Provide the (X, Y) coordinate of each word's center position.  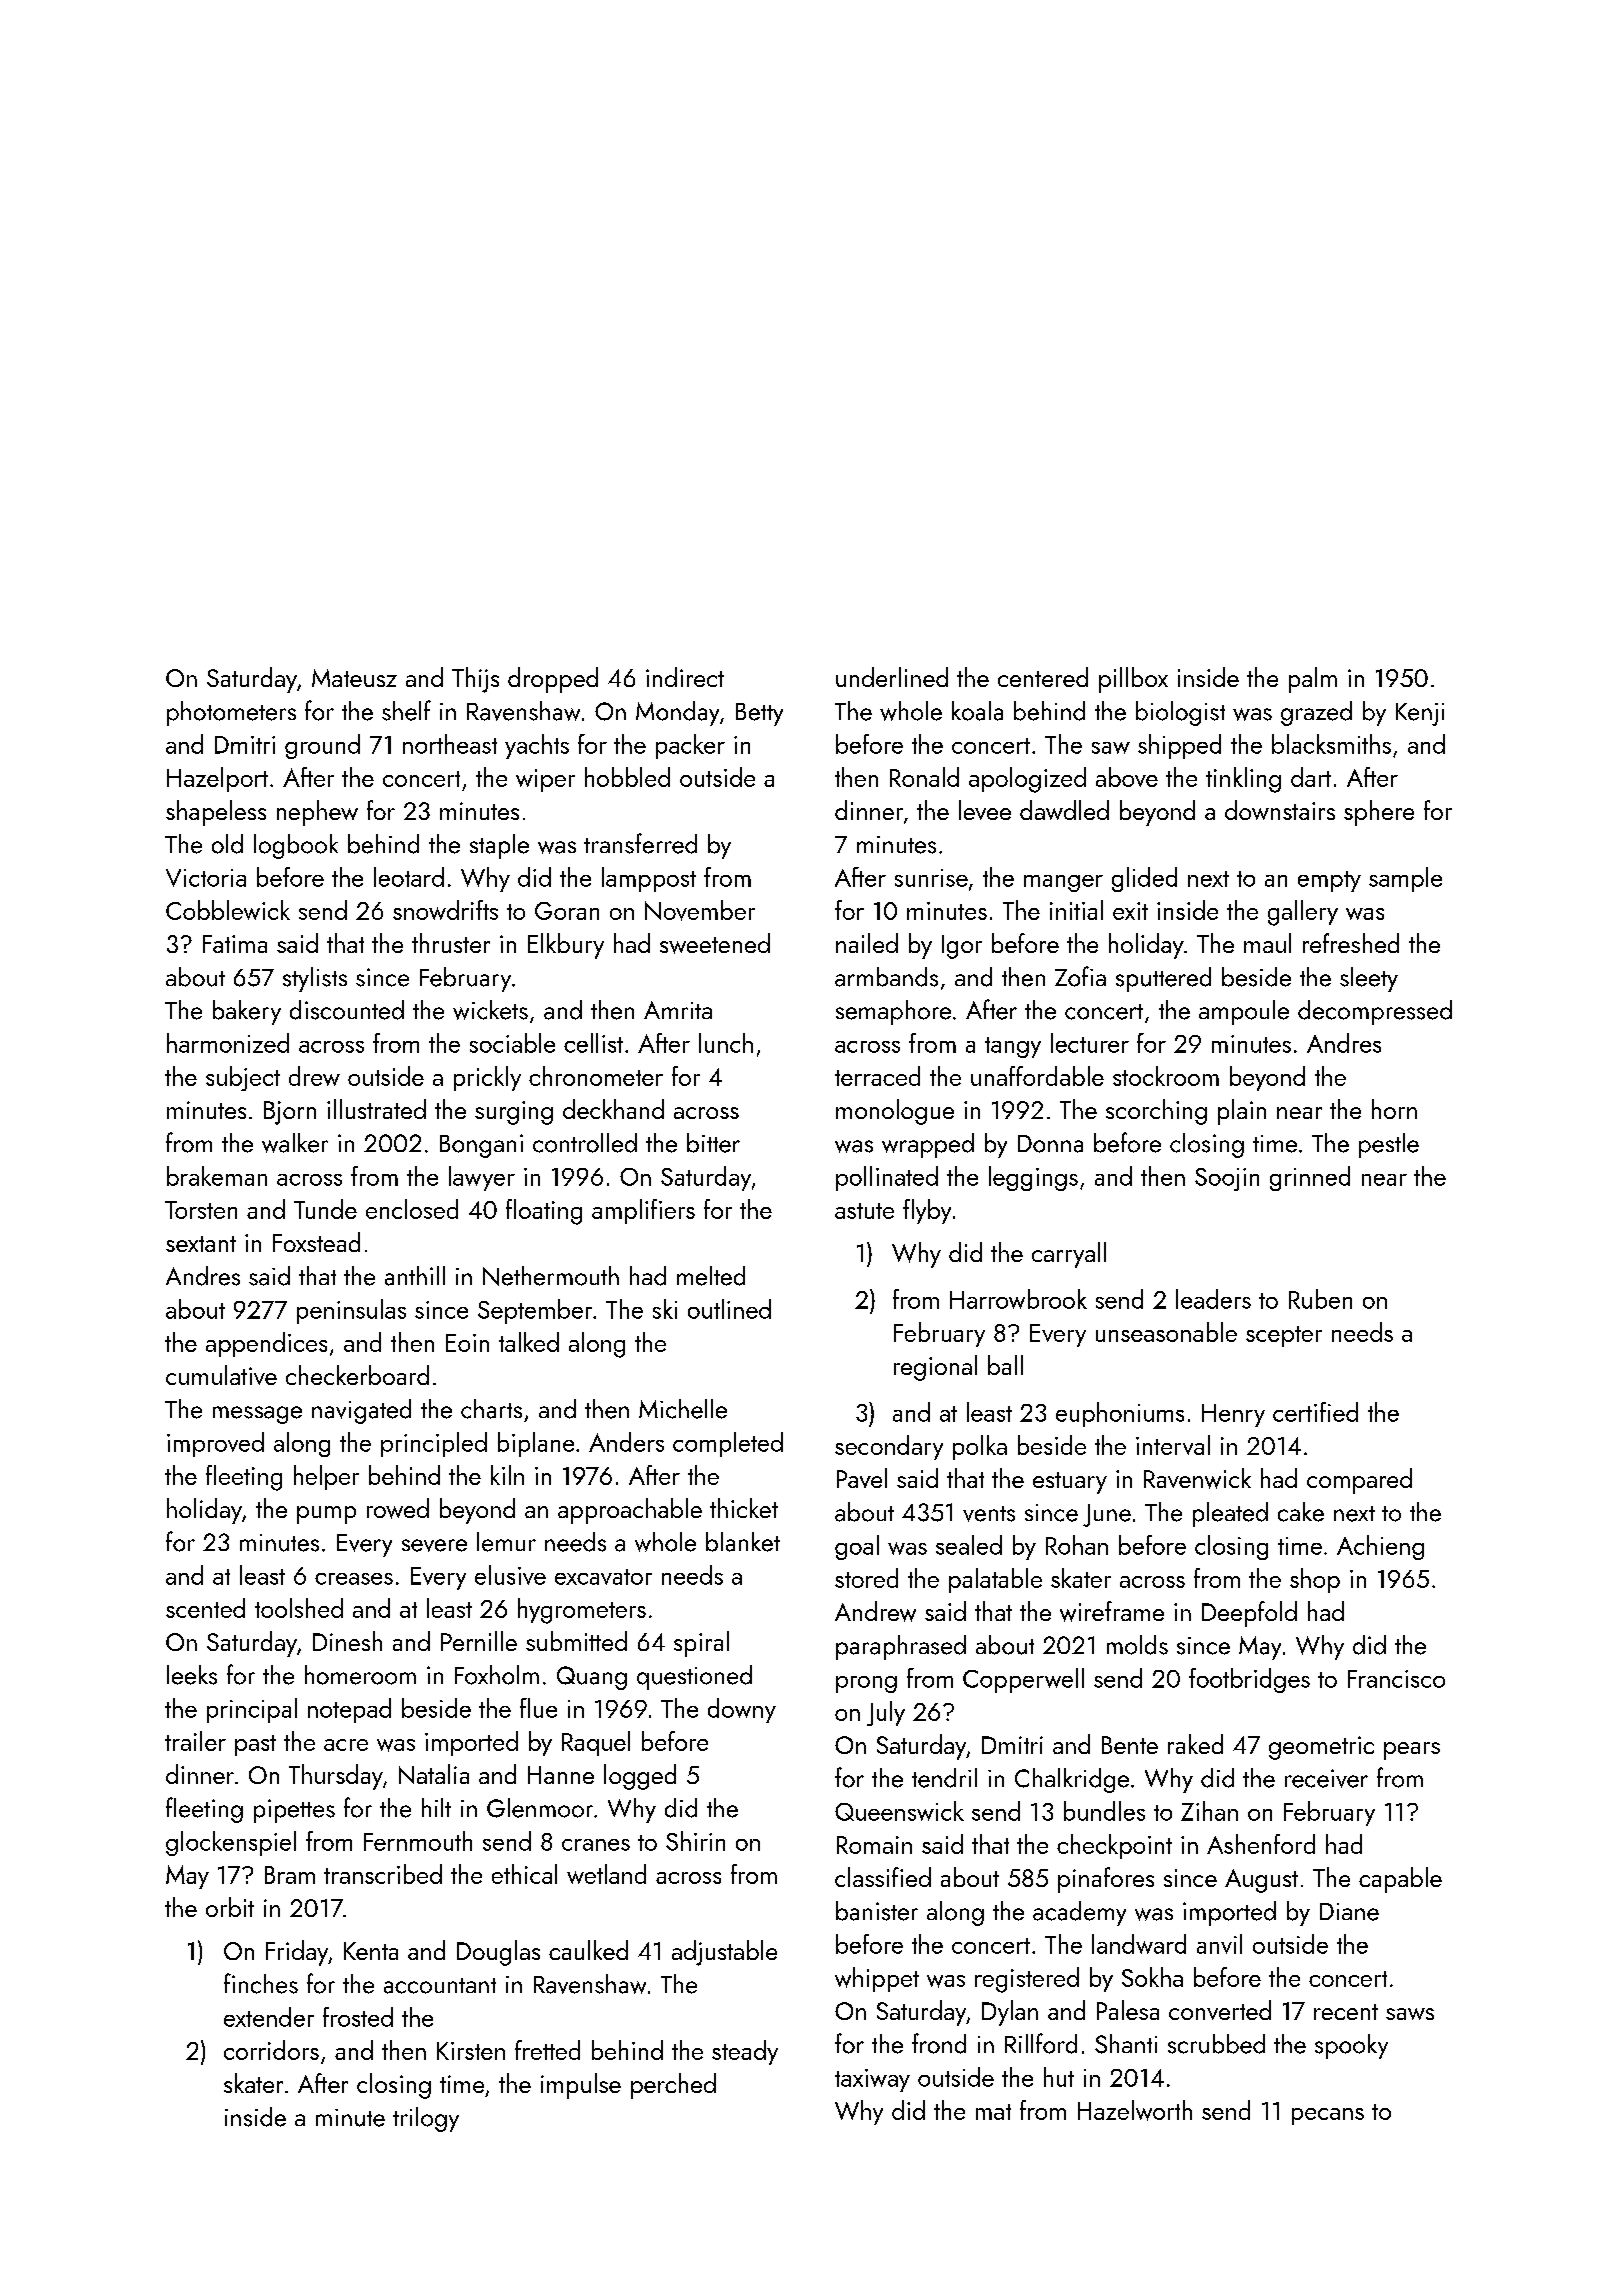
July (886, 1713)
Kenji (1420, 714)
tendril (944, 1778)
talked (529, 1342)
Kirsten (471, 2051)
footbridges (1249, 1680)
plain (1242, 1112)
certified (1315, 1412)
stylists (315, 979)
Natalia (434, 1774)
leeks (192, 1675)
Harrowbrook (1018, 1299)
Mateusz (354, 678)
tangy (1013, 1047)
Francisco (1396, 1679)
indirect (685, 677)
